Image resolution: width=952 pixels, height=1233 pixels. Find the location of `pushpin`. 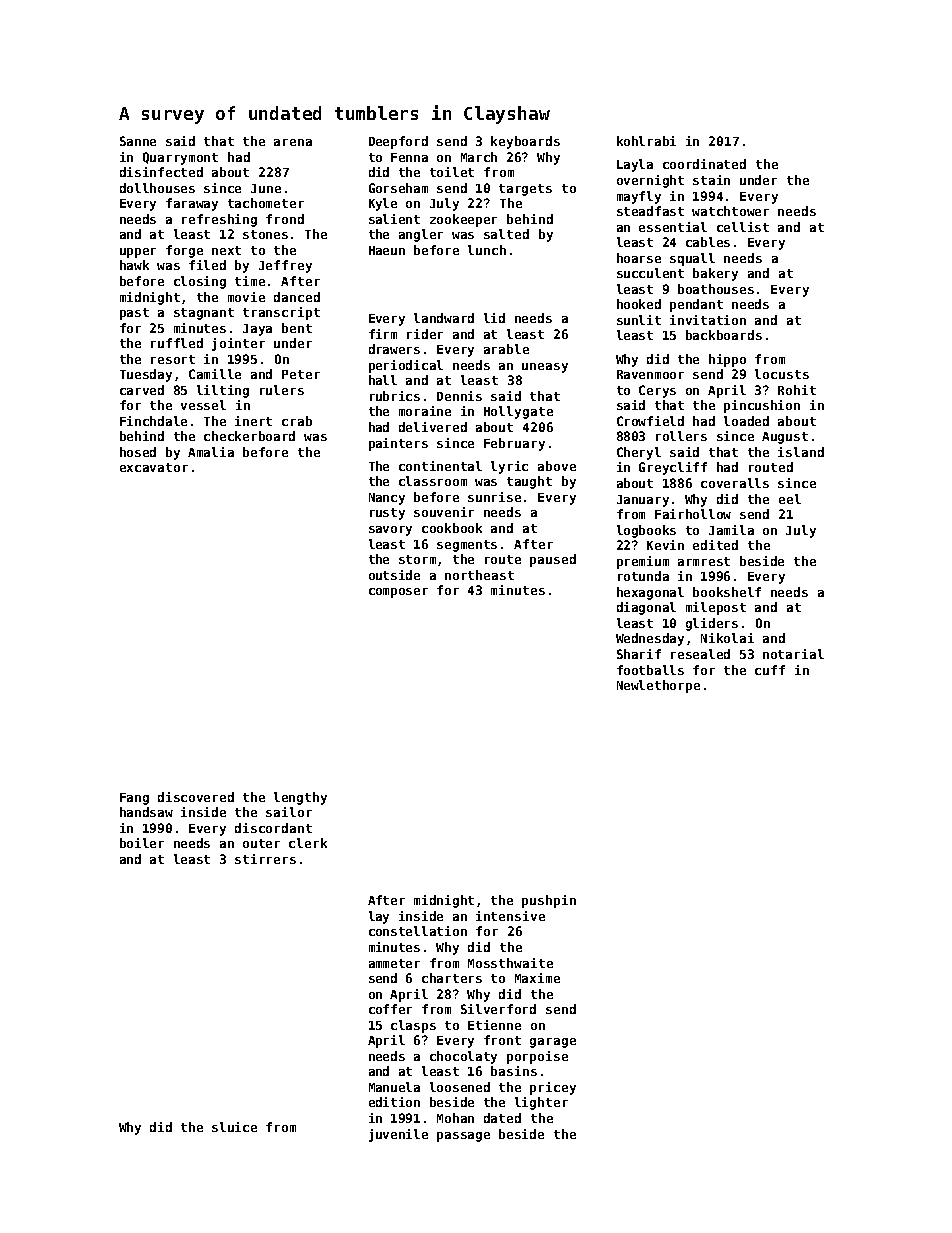

pushpin is located at coordinates (549, 901).
